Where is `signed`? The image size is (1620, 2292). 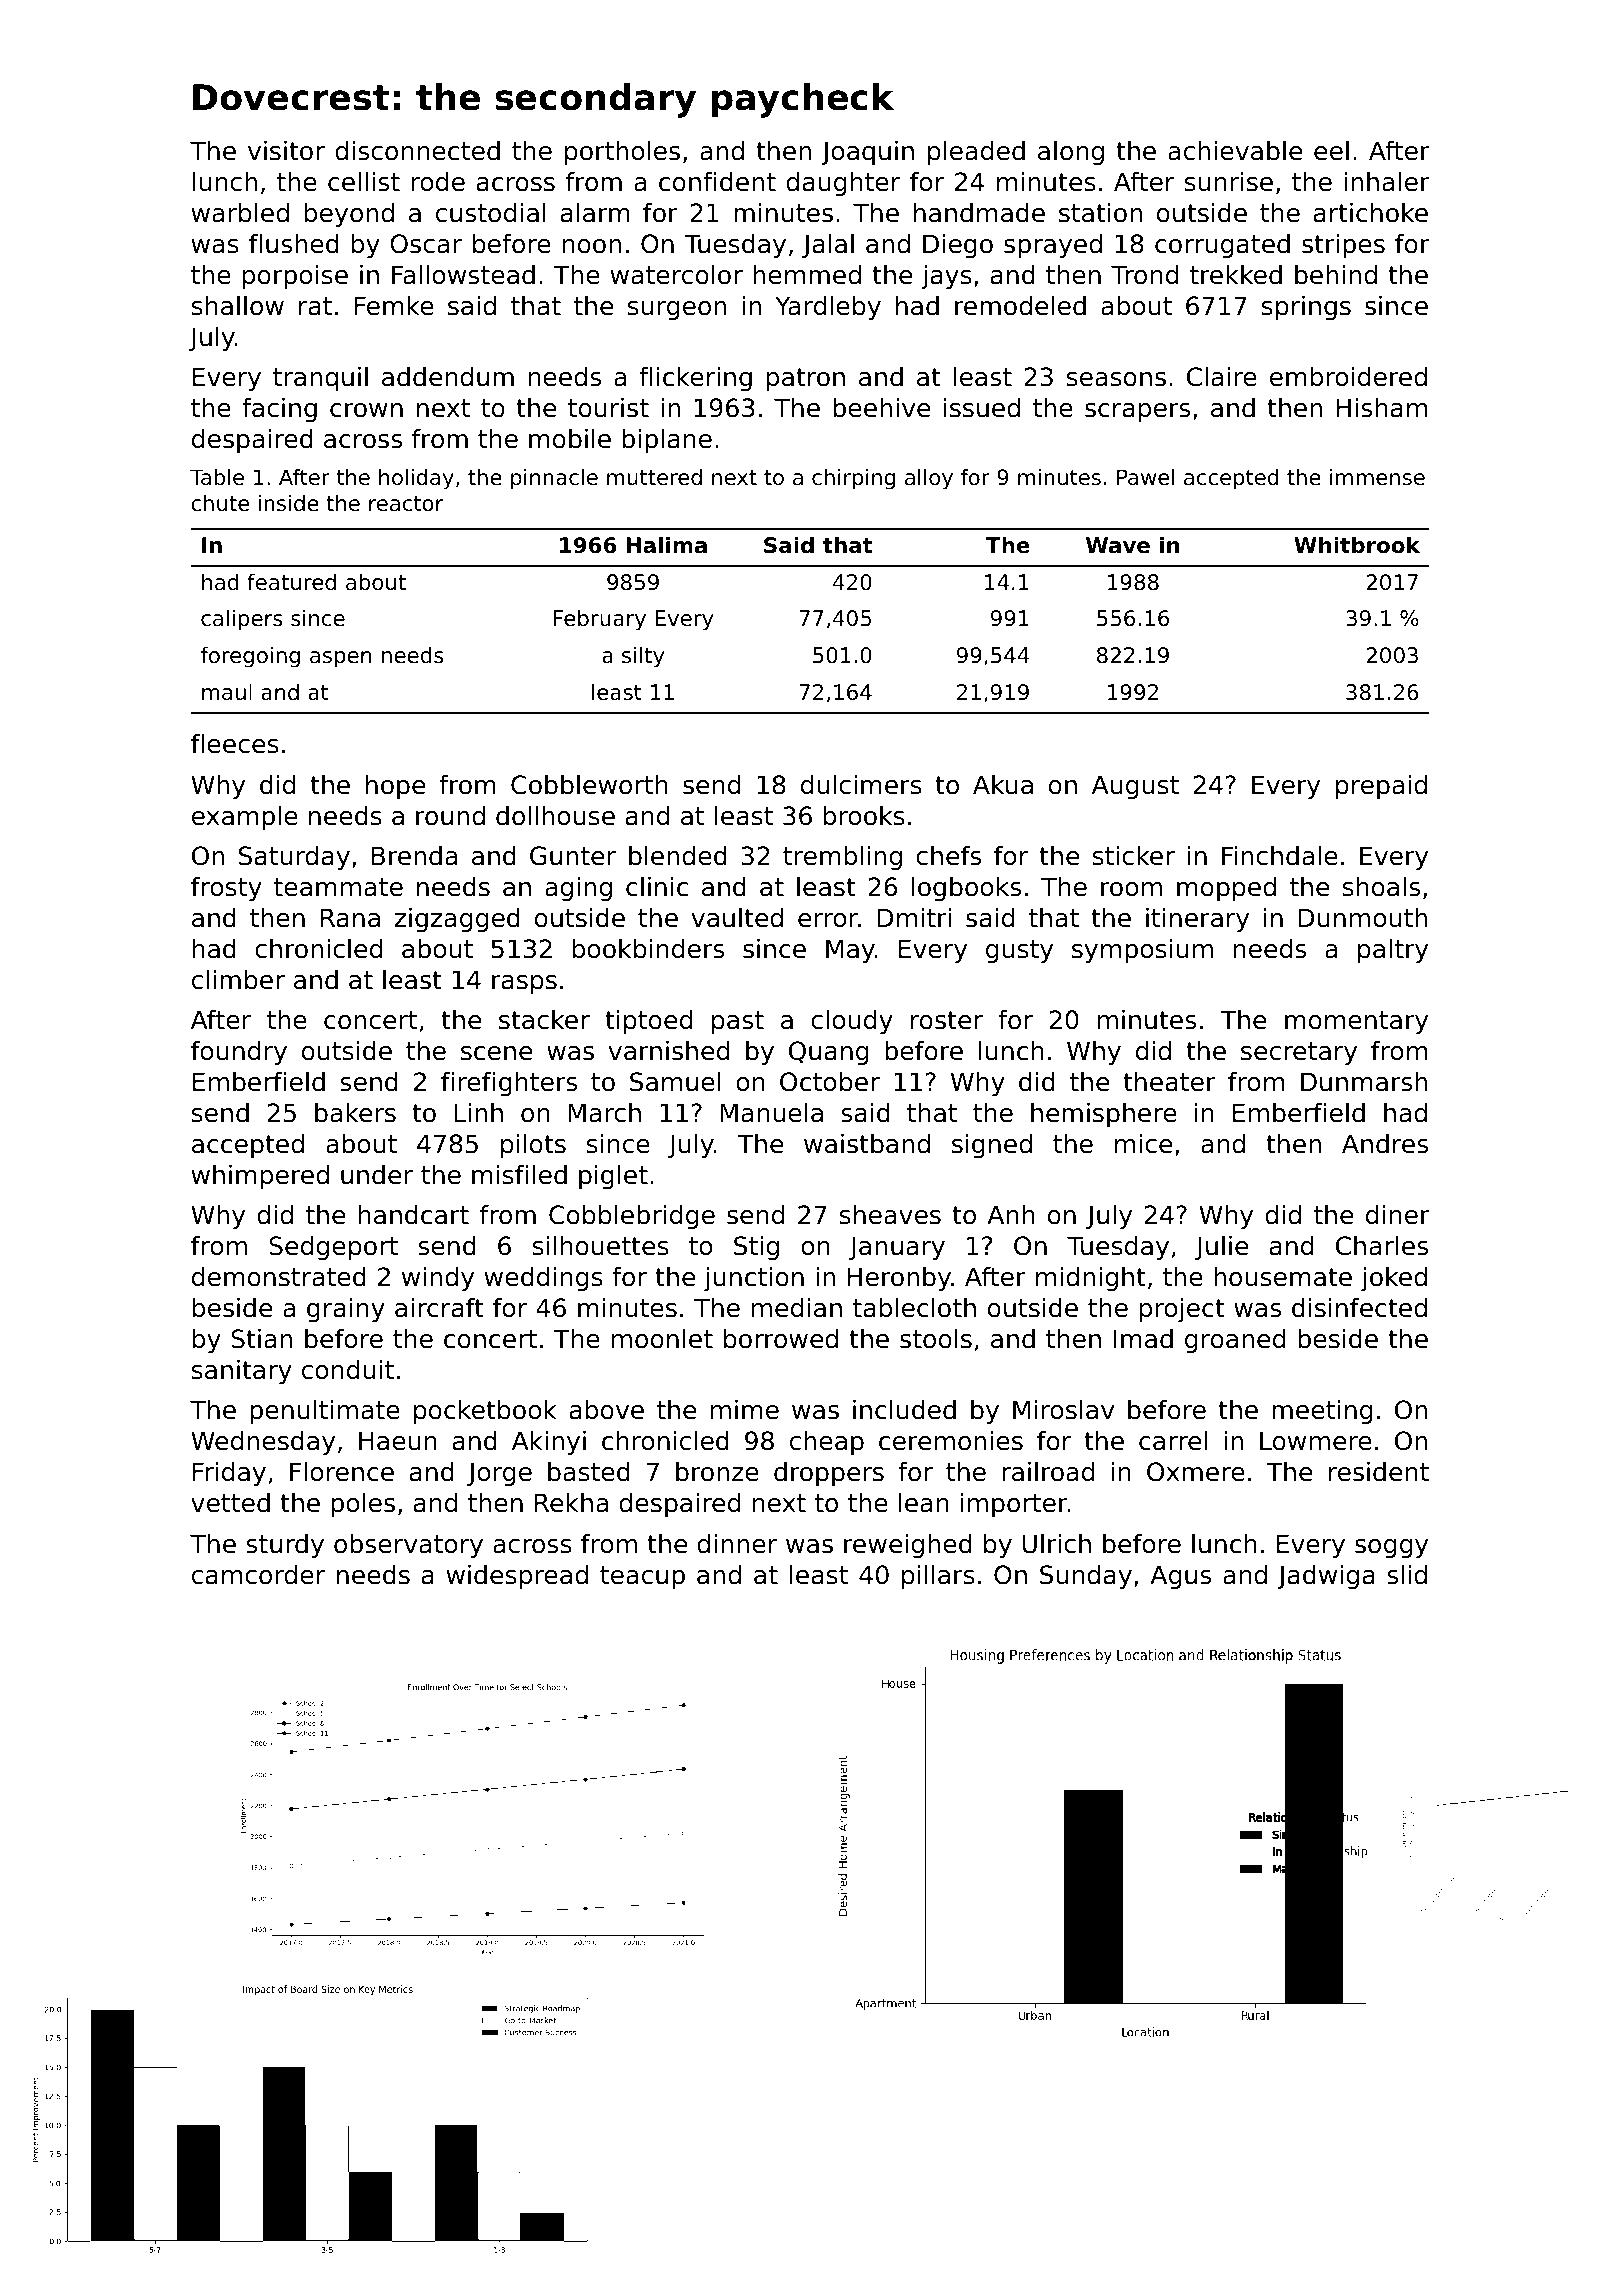 signed is located at coordinates (992, 1146).
